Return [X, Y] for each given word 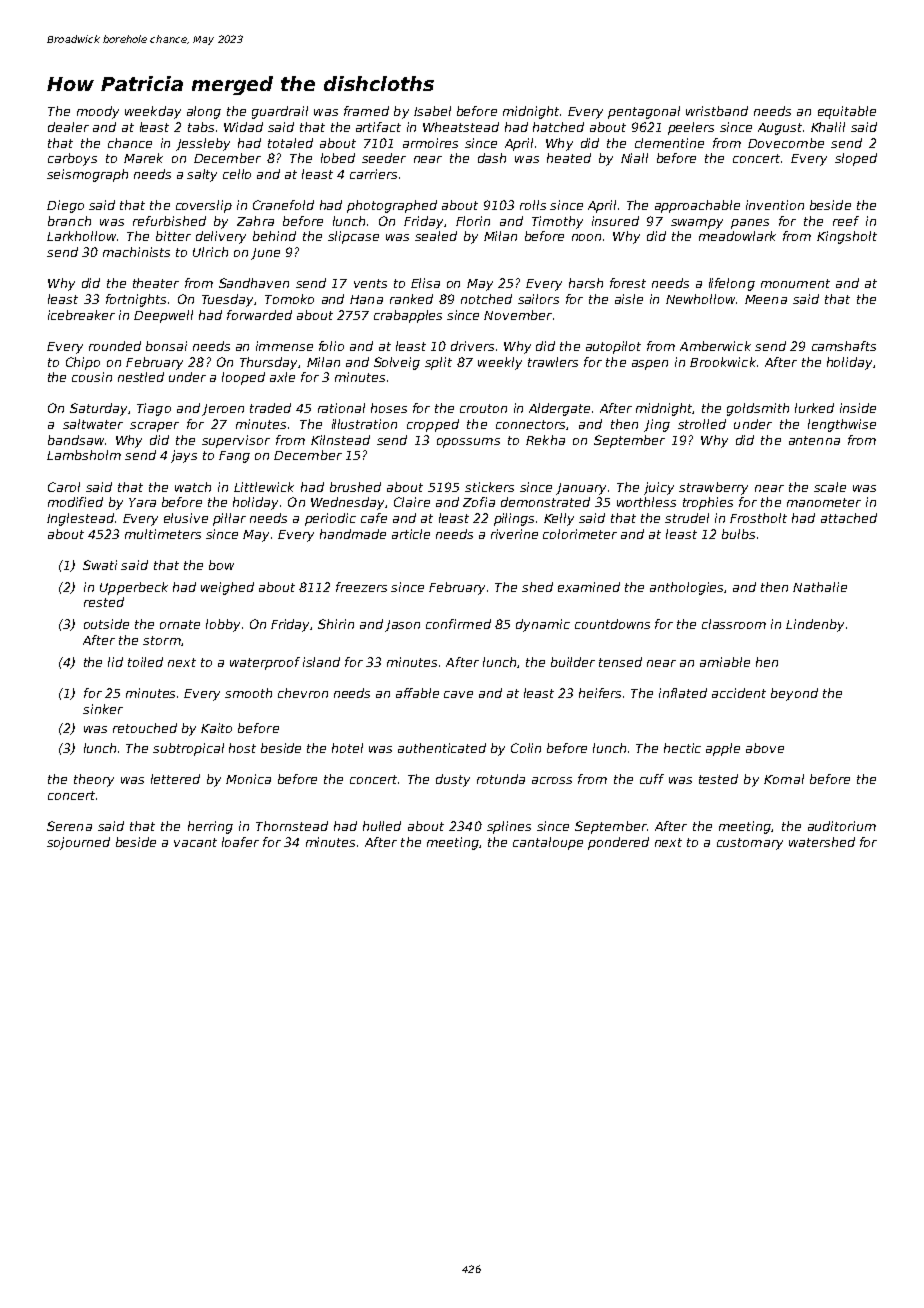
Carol [64, 487]
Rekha [545, 440]
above [765, 748]
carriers [373, 174]
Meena [766, 299]
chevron [303, 693]
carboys [72, 159]
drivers [472, 346]
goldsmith [758, 409]
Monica [248, 779]
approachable [697, 206]
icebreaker [81, 315]
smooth [248, 693]
